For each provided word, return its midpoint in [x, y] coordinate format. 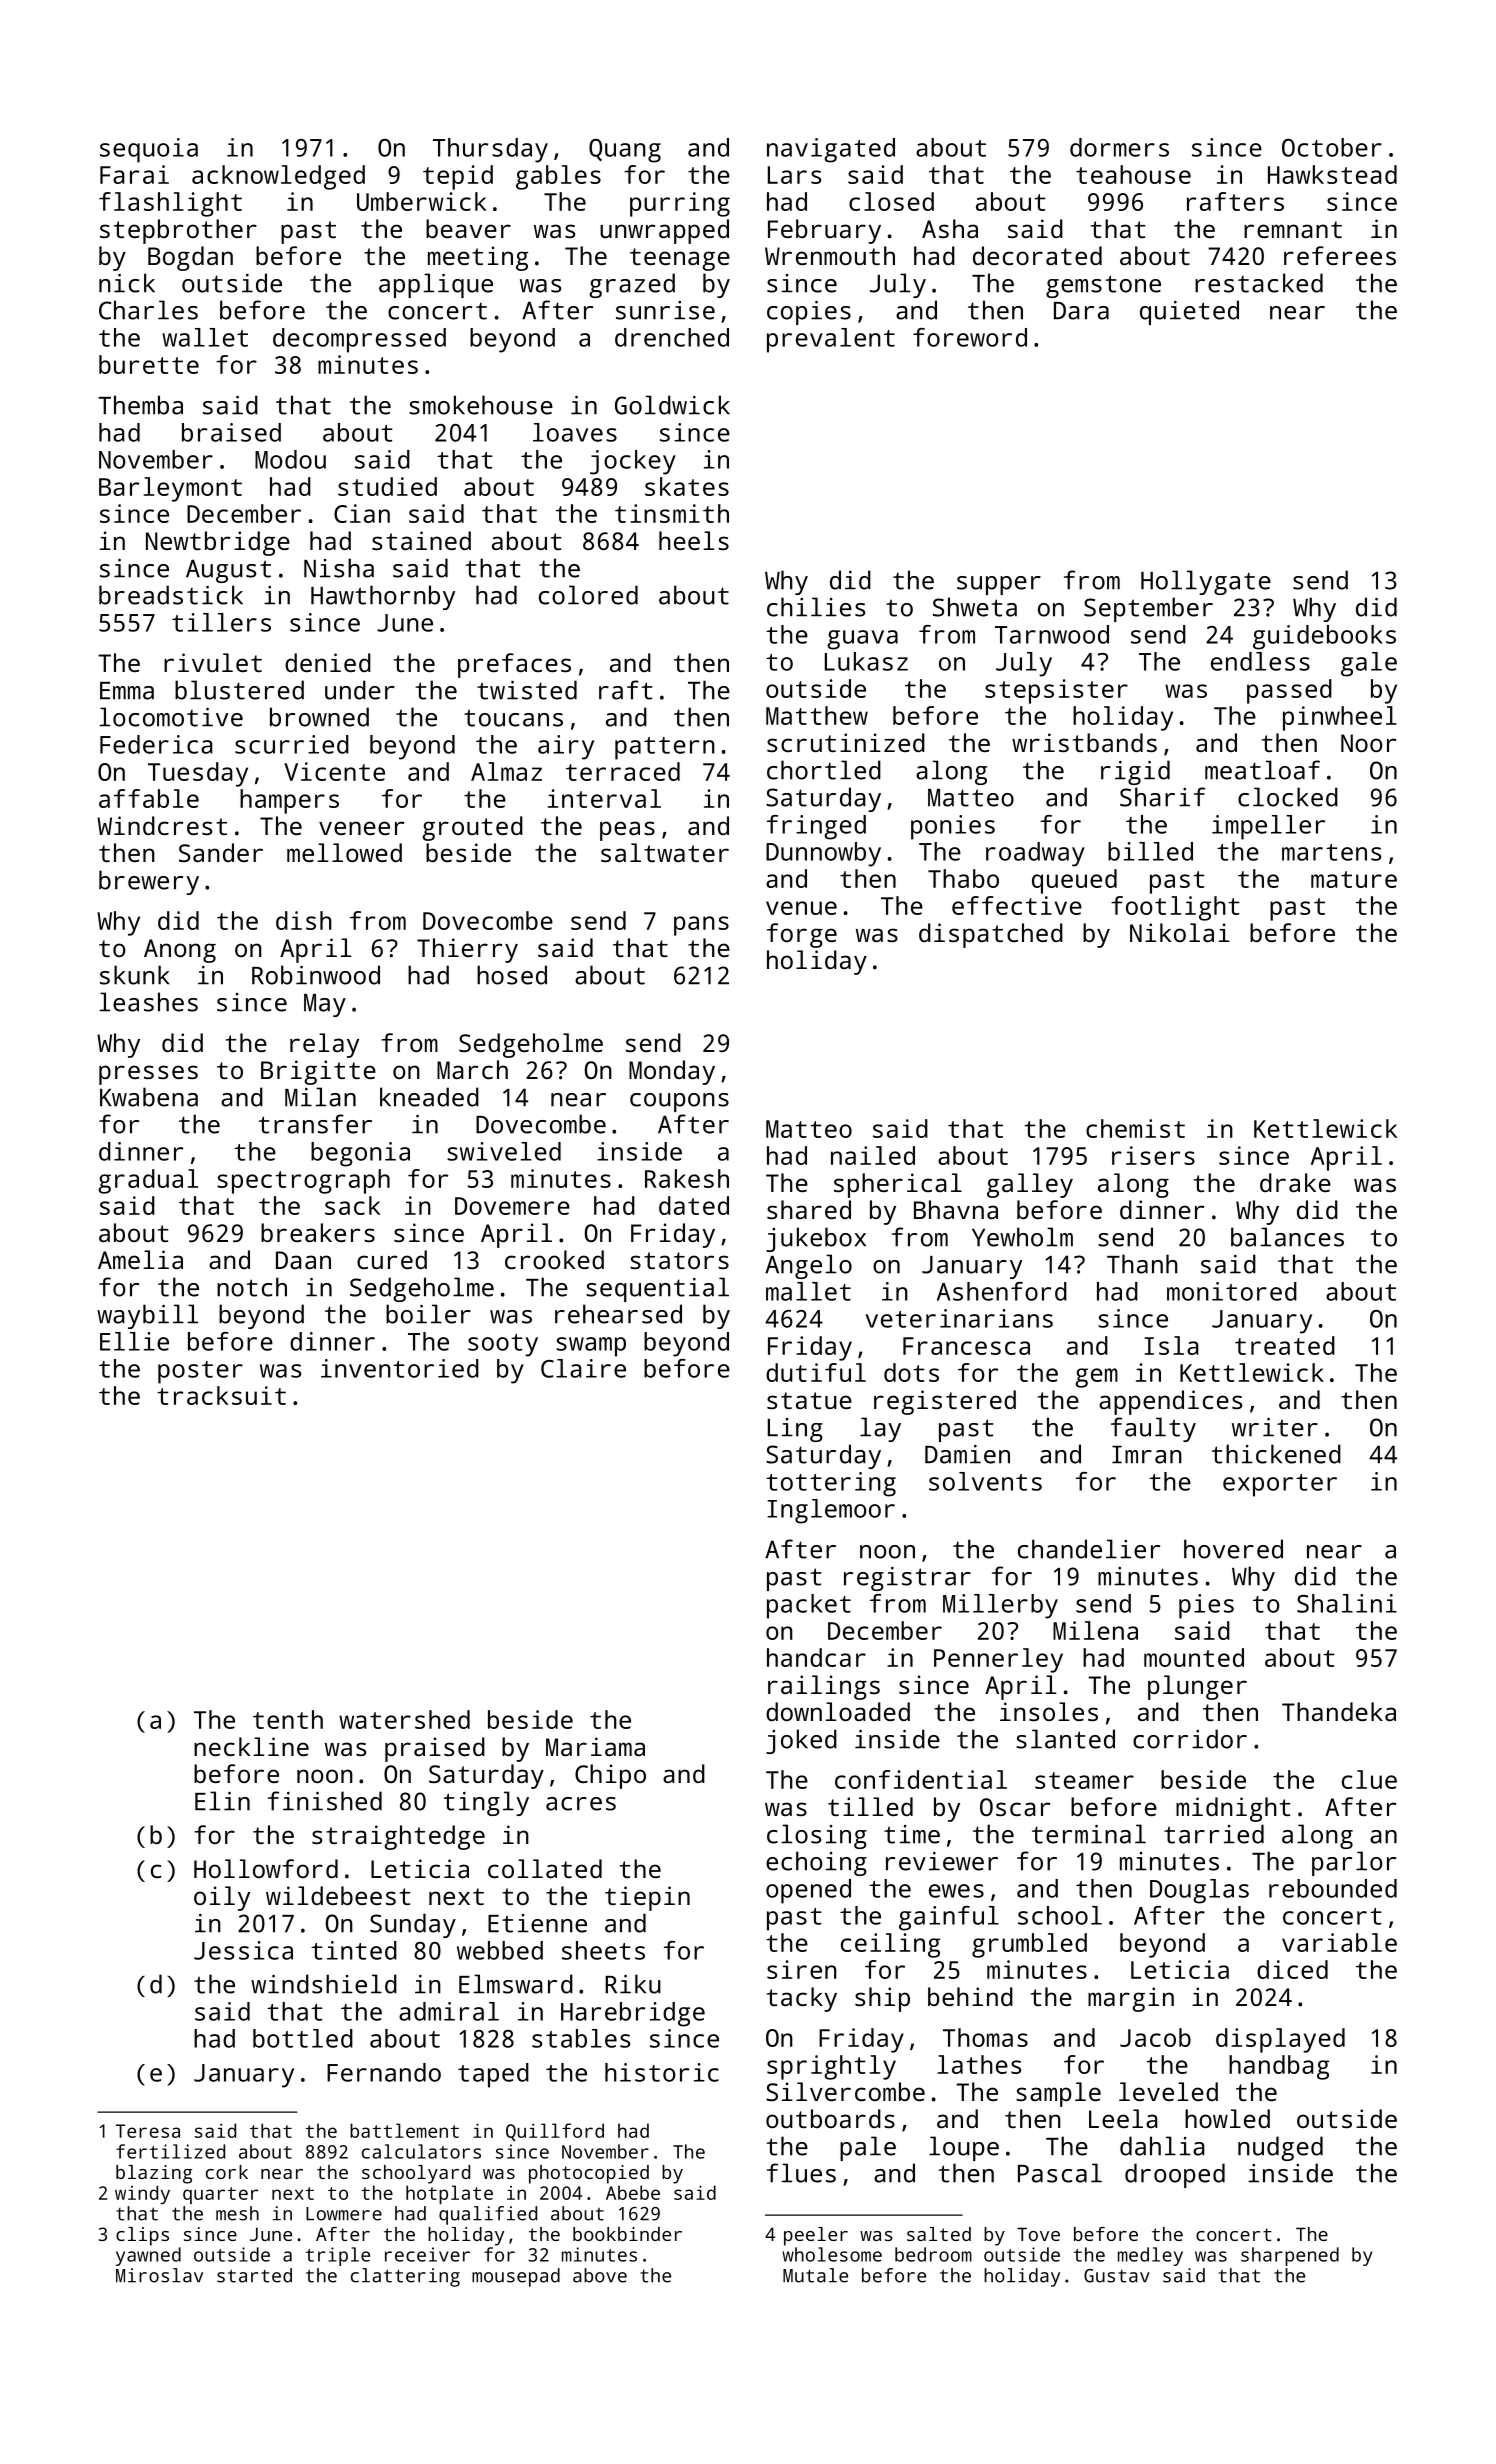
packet [809, 1606]
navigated [831, 150]
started [254, 2275]
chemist [1135, 1128]
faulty [1153, 1429]
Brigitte [318, 1072]
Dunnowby [823, 854]
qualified [488, 2215]
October [1332, 147]
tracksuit [221, 1395]
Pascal [1060, 2173]
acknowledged [278, 177]
